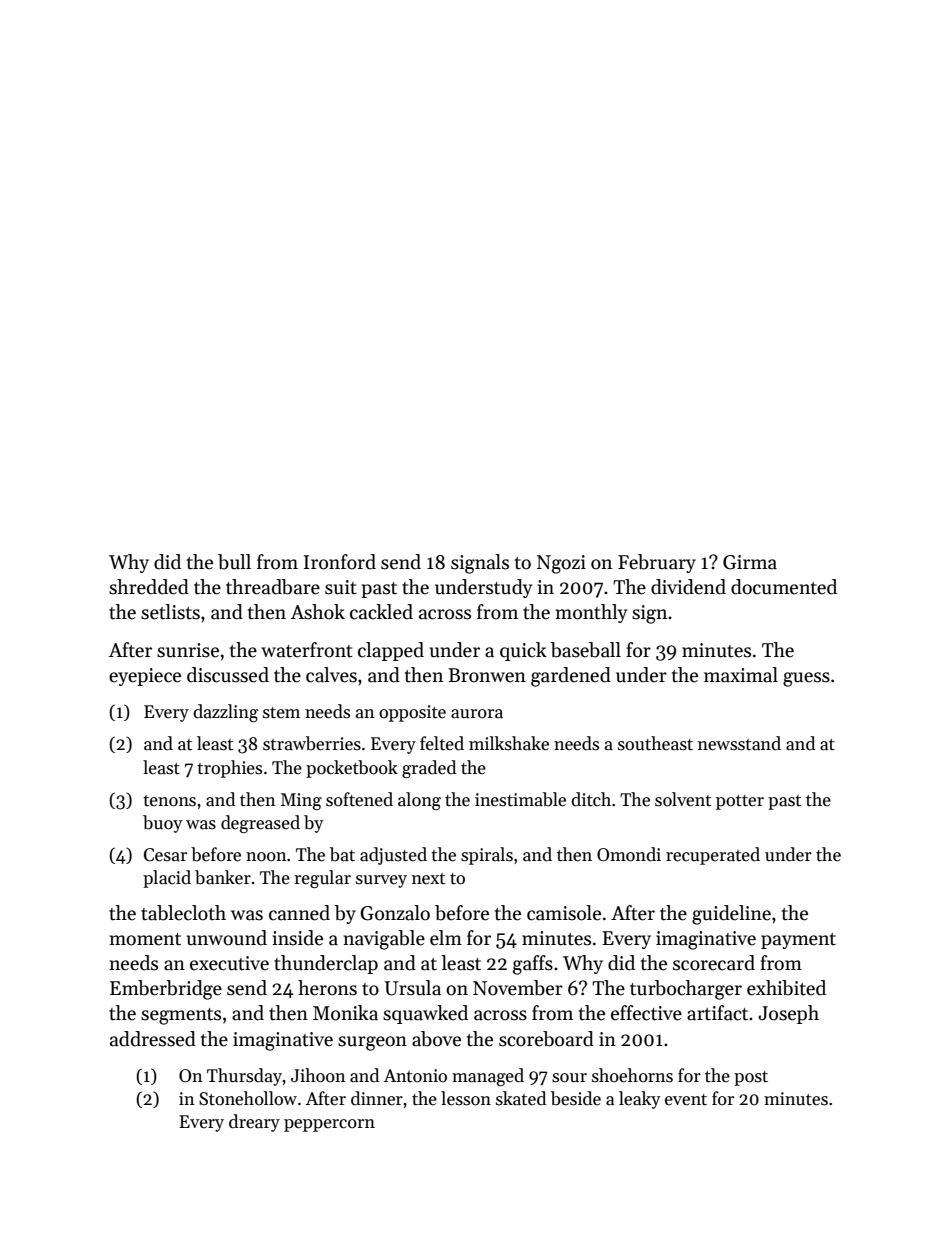  I want to click on setlists, so click(170, 612).
